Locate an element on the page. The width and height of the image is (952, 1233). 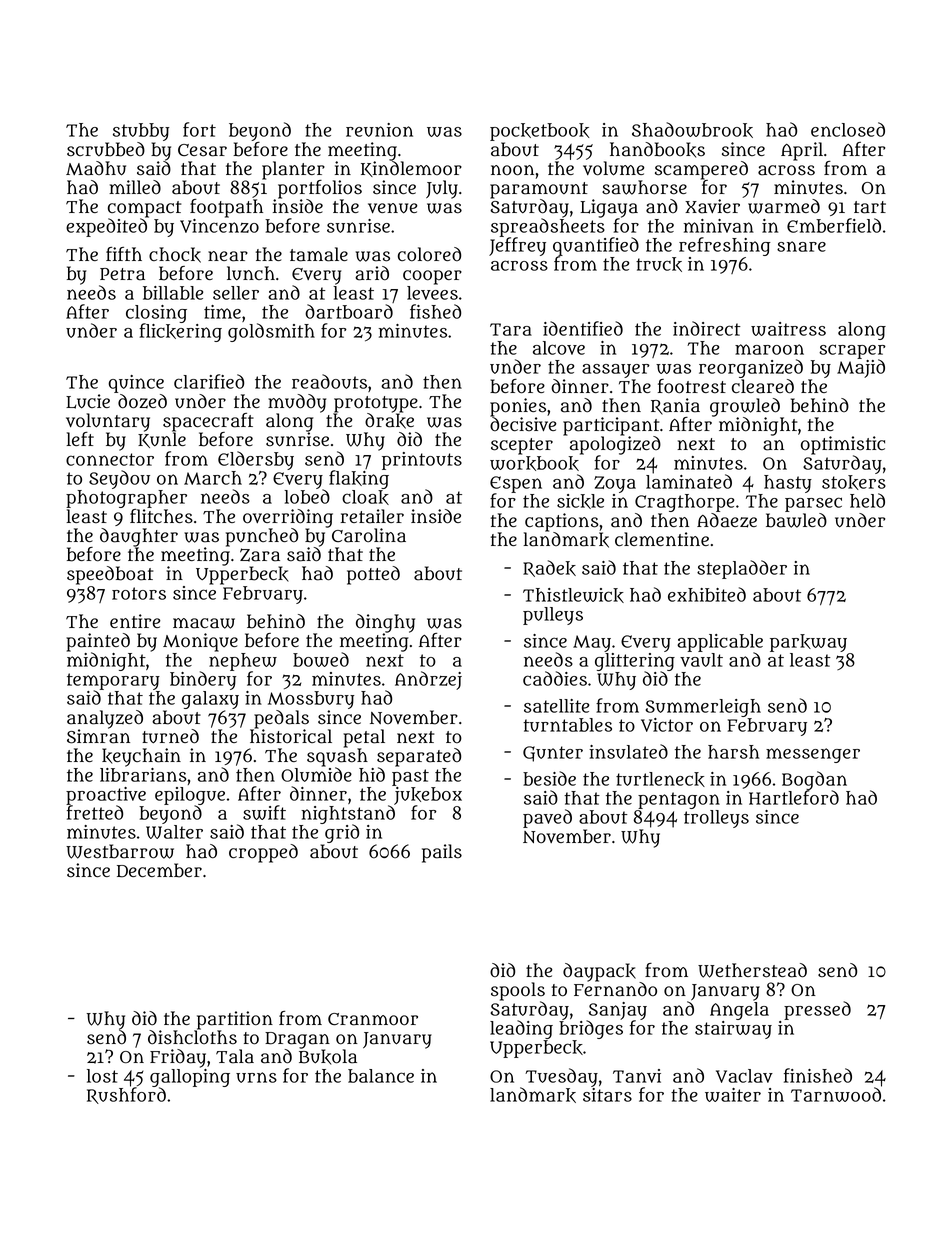
turned is located at coordinates (170, 736).
